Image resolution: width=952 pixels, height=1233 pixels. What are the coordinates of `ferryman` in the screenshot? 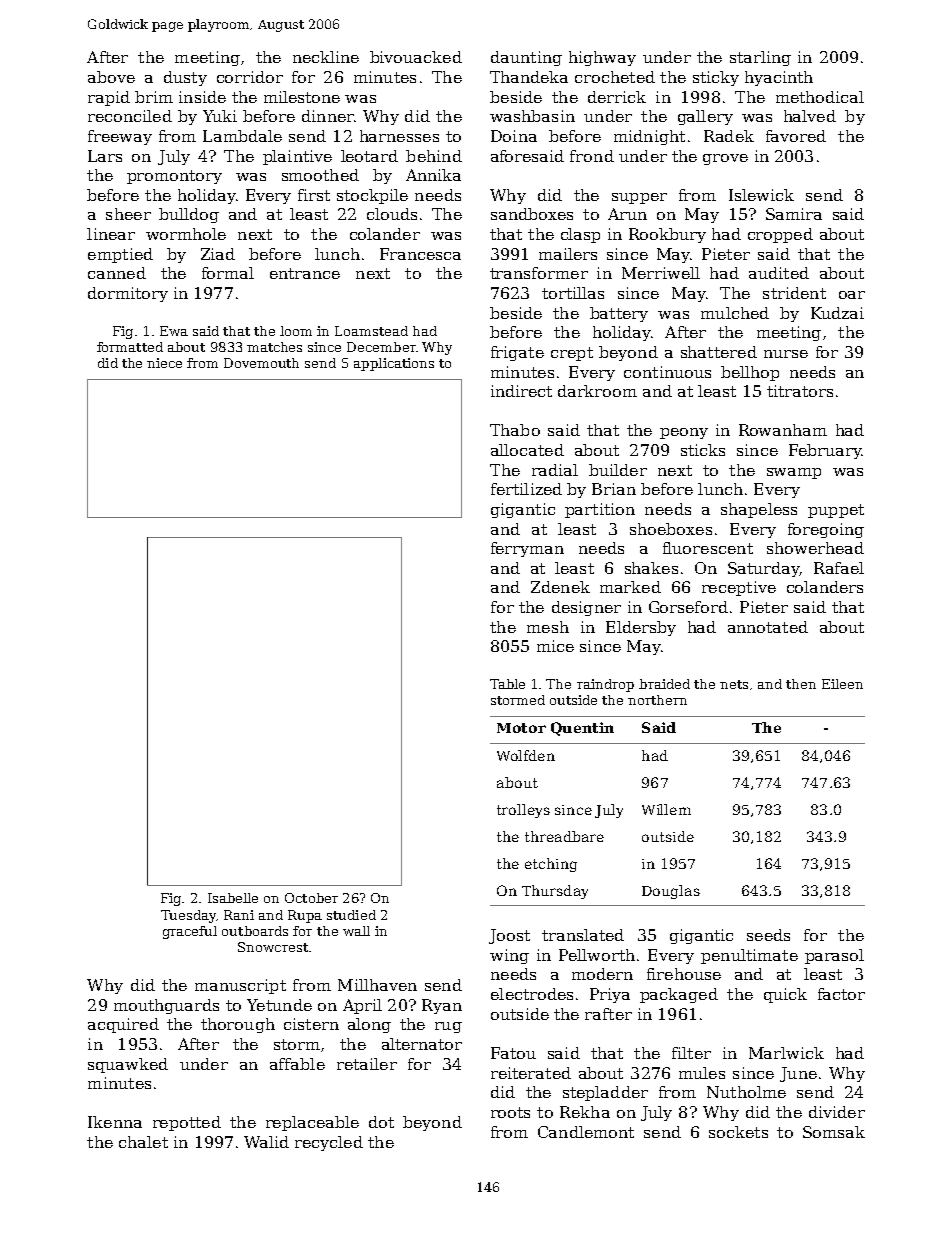 It's located at (527, 549).
